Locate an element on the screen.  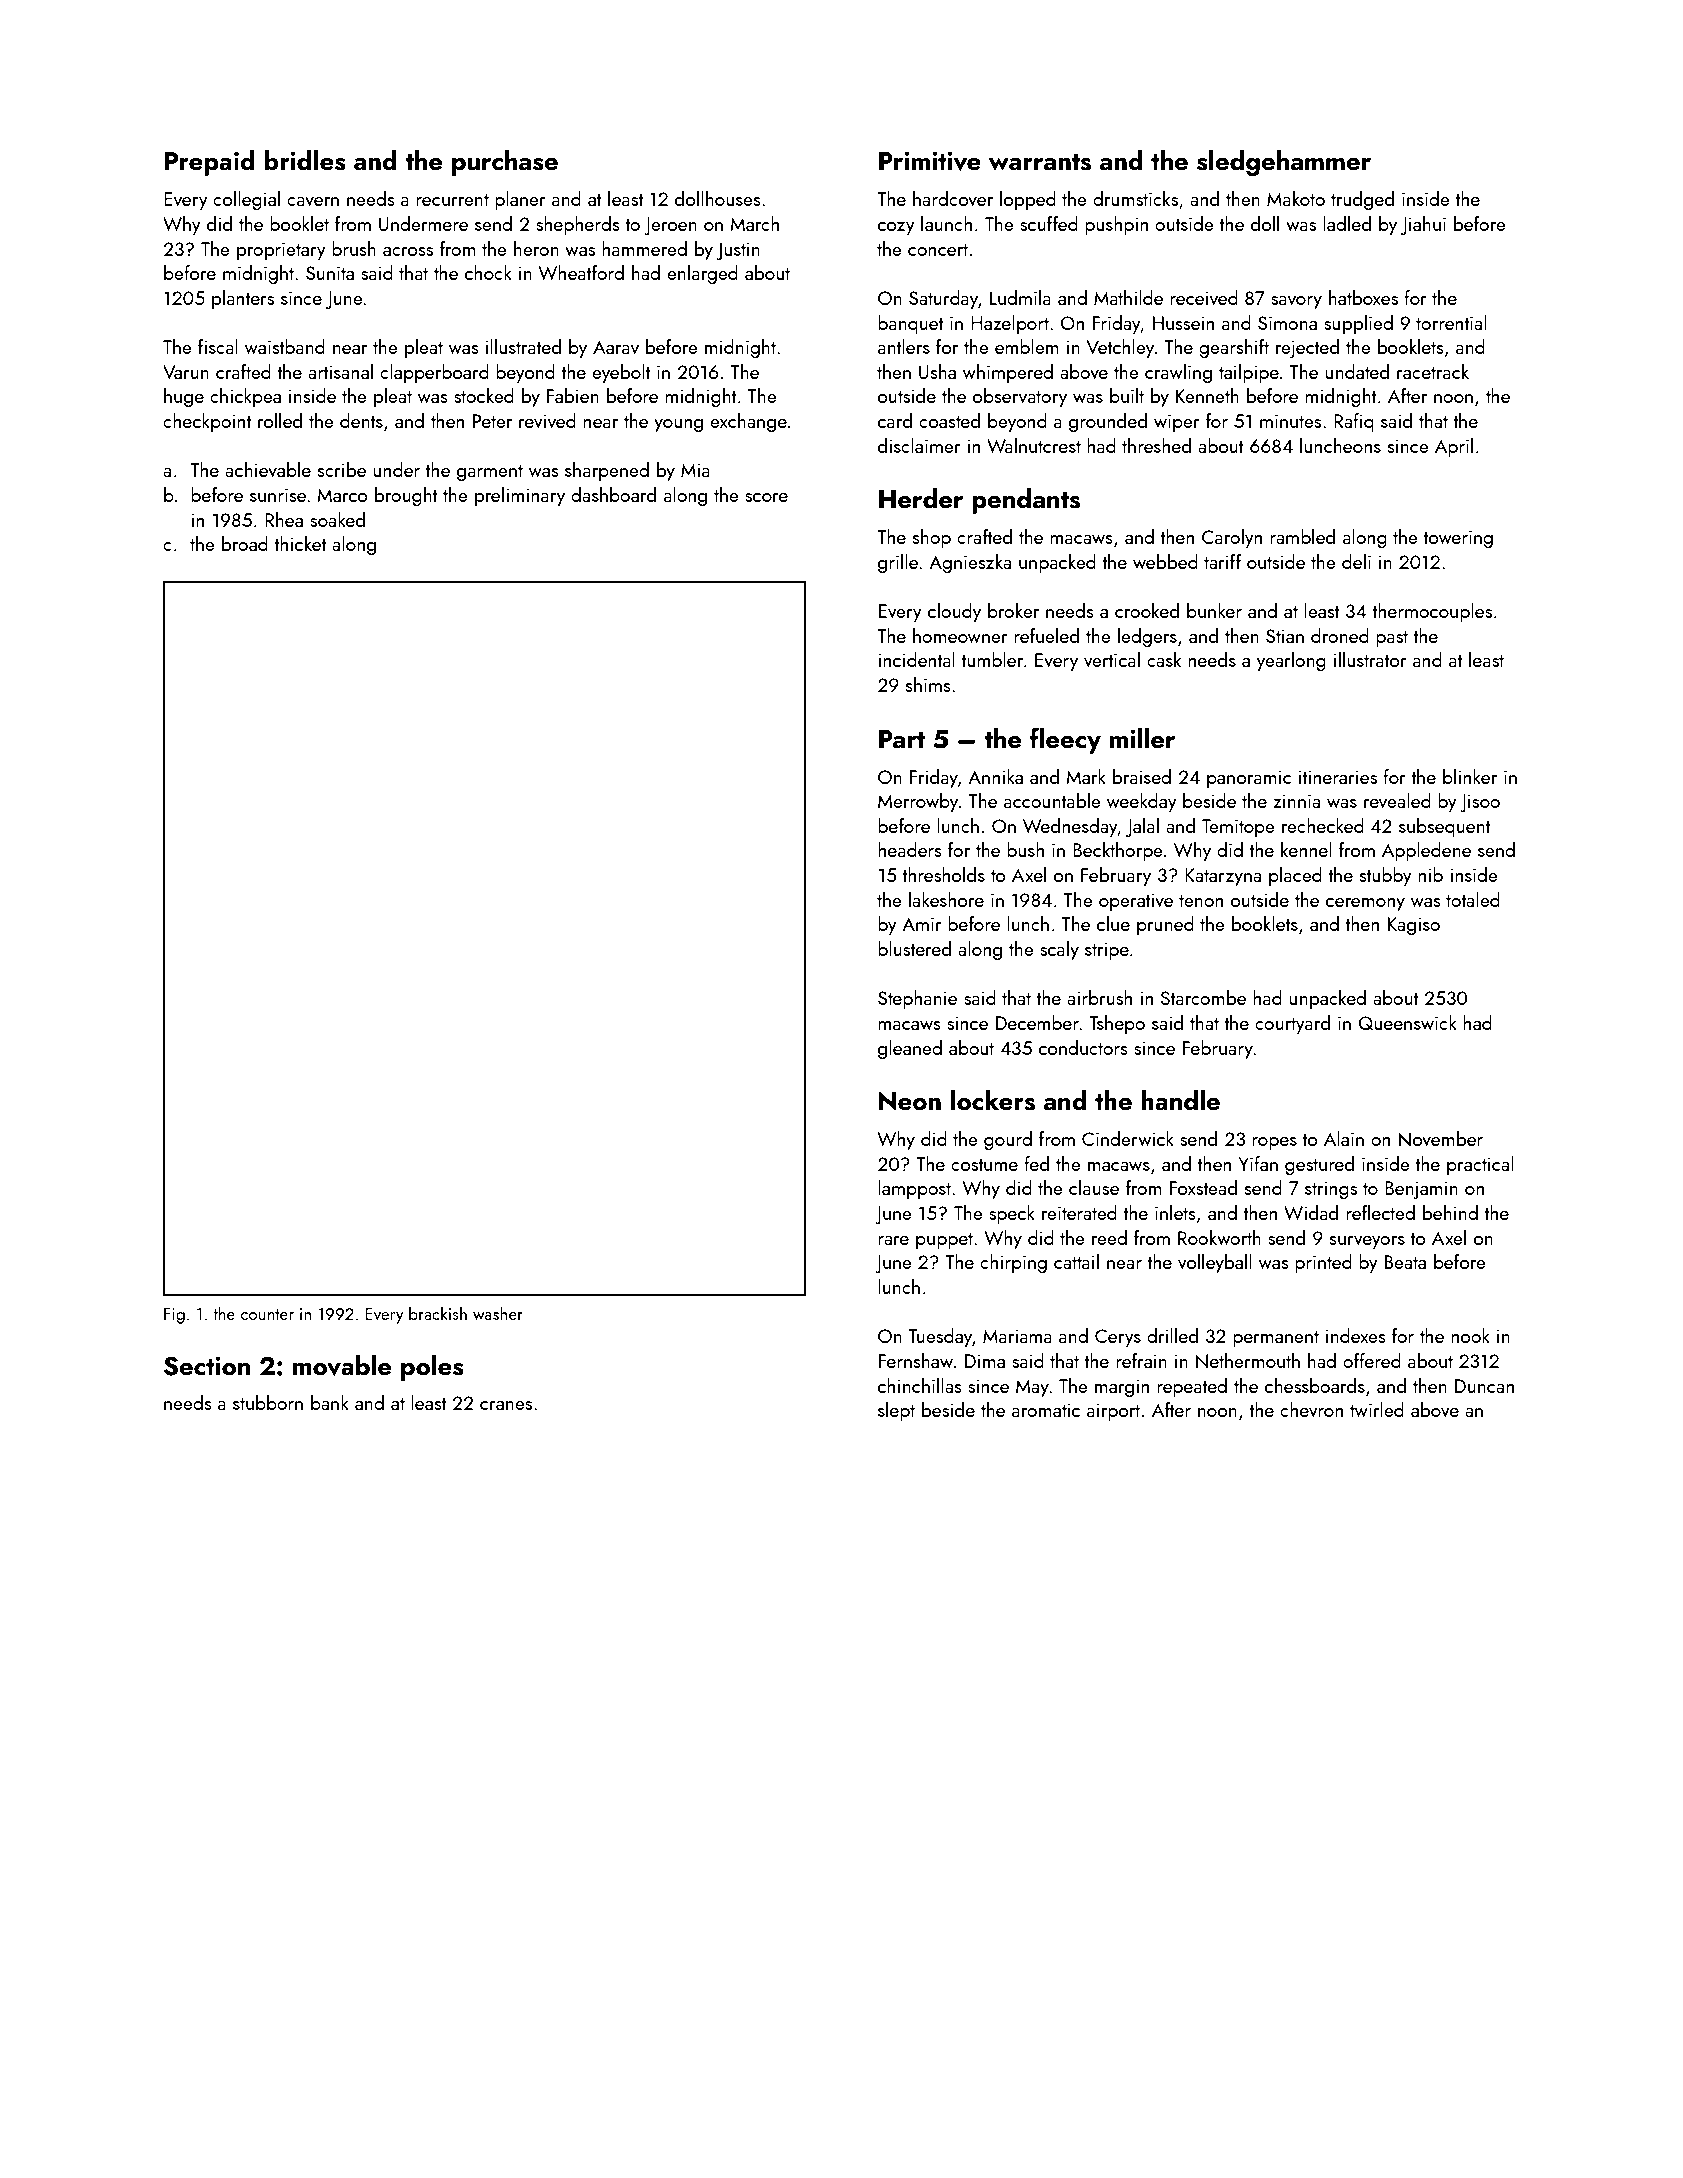
racetrack is located at coordinates (1433, 371).
